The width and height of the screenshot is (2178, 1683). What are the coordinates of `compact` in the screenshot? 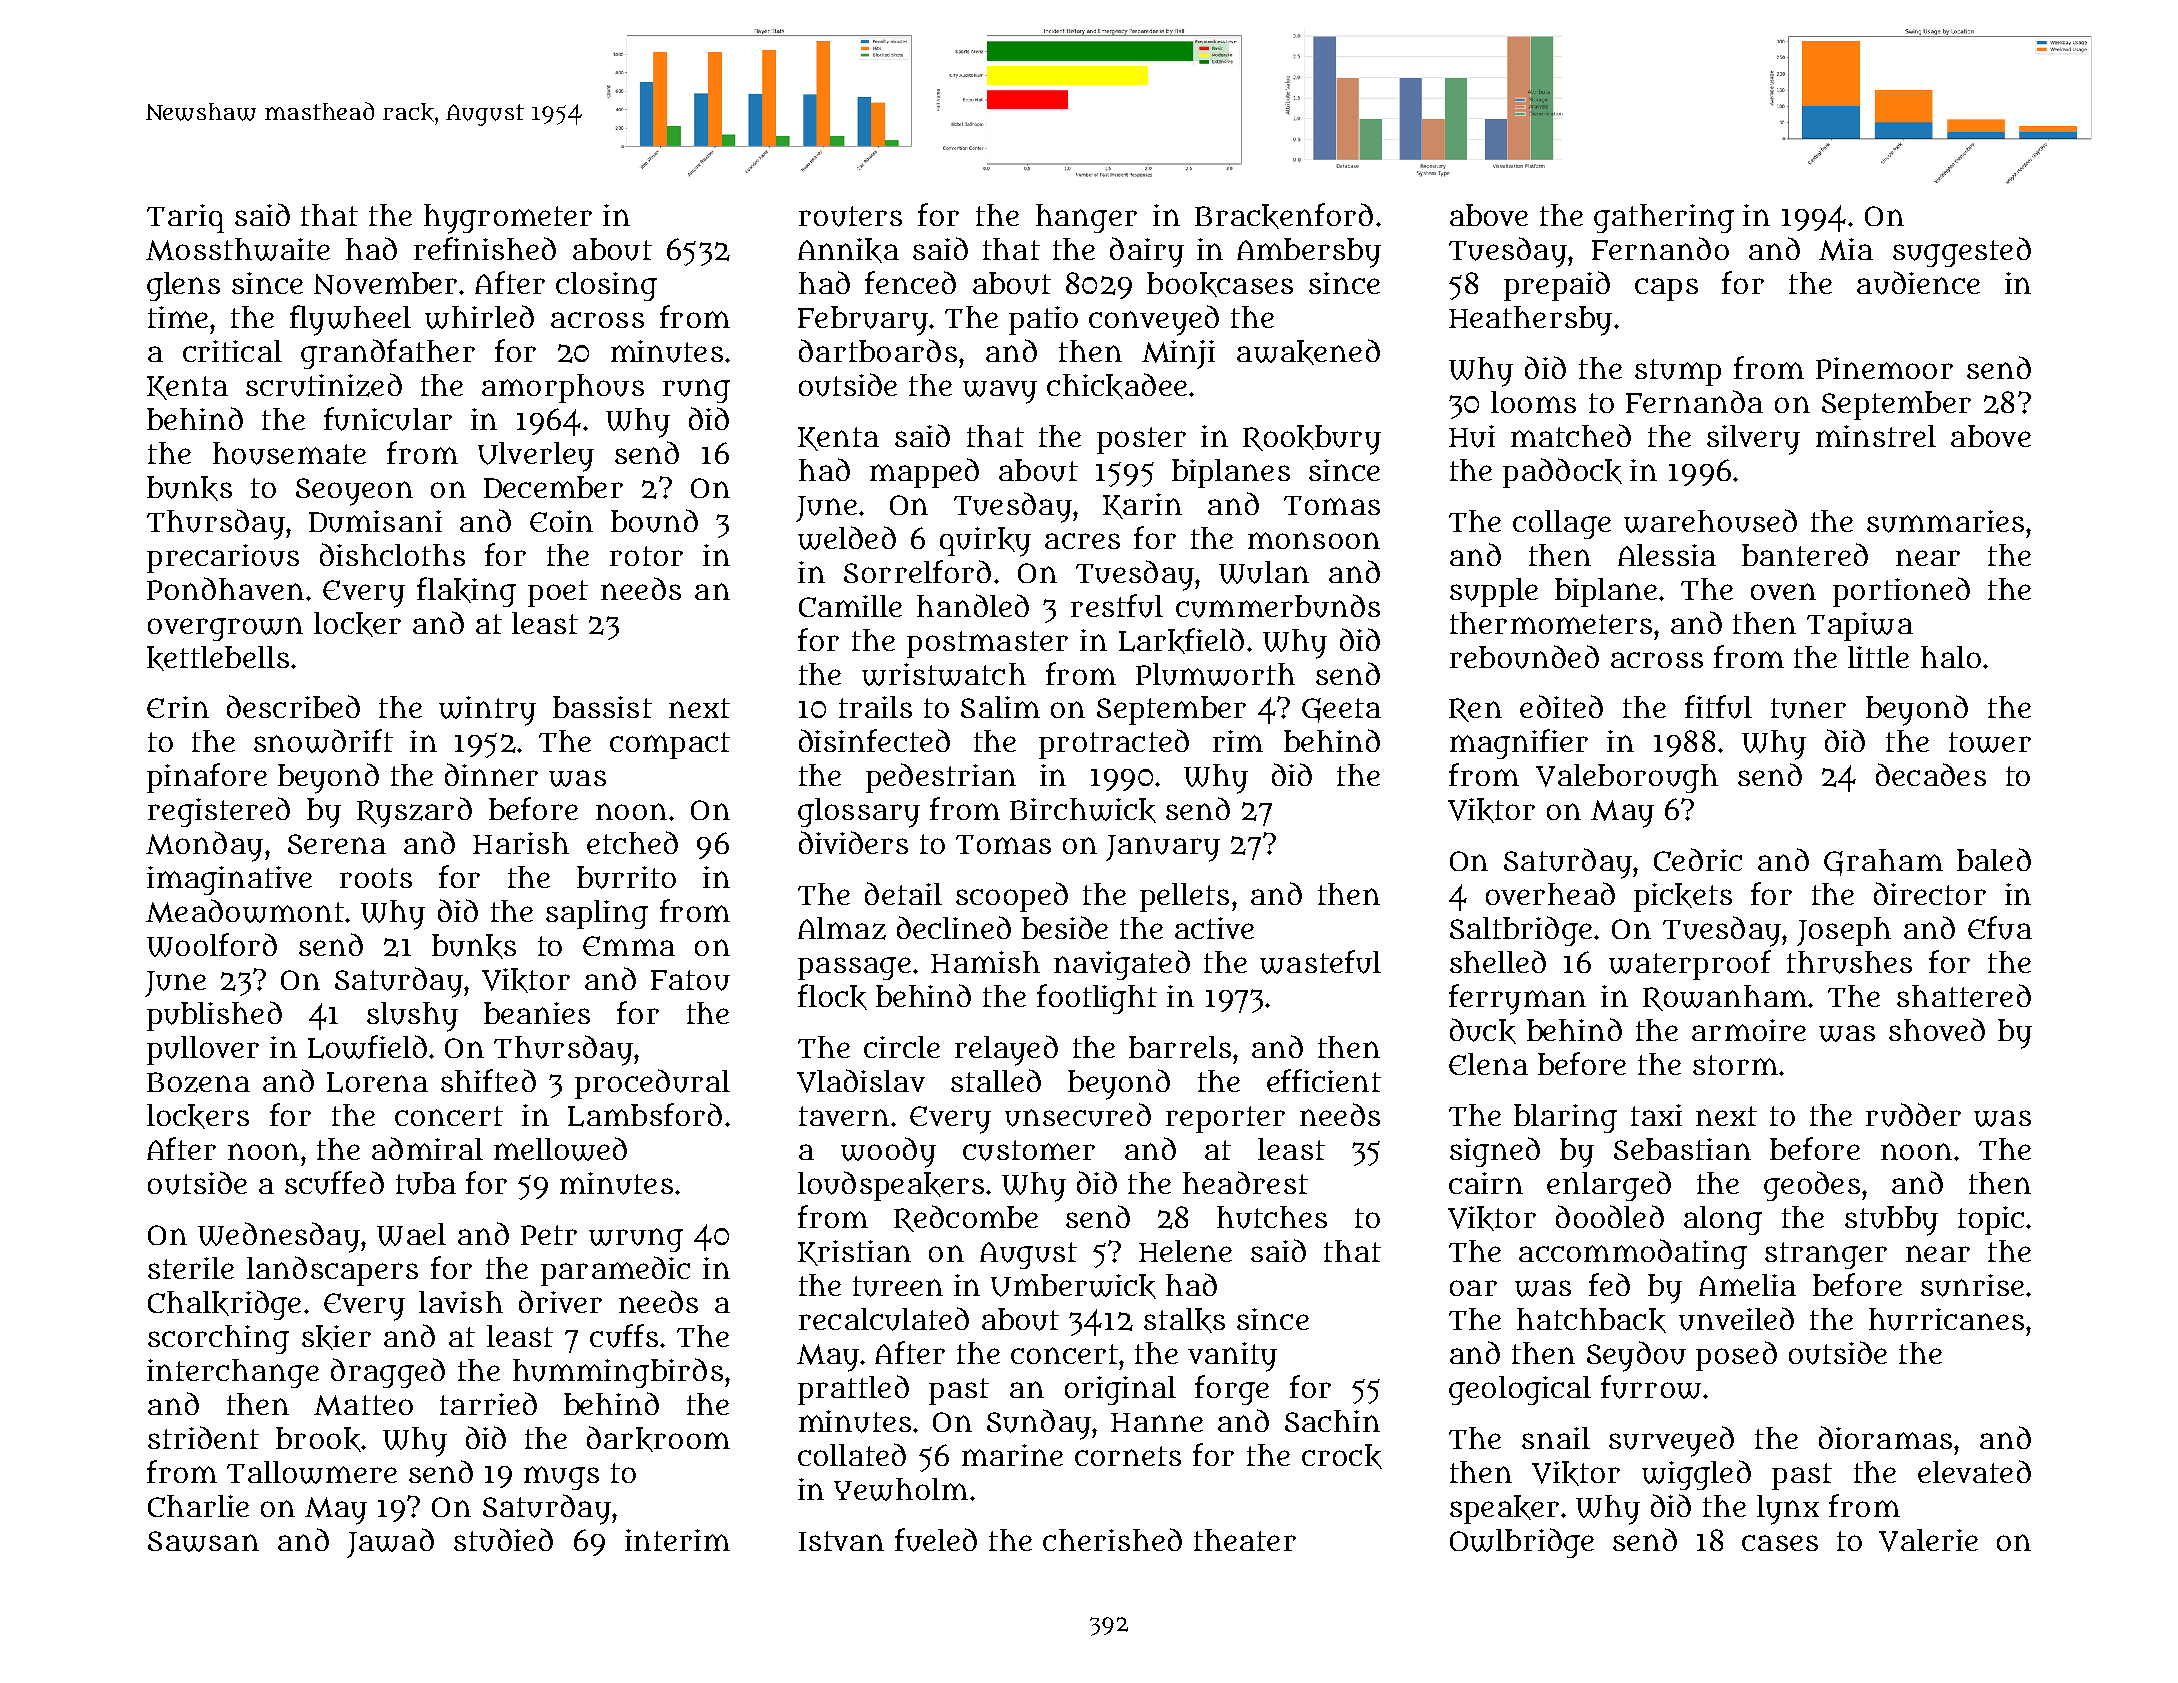 It's located at (670, 745).
